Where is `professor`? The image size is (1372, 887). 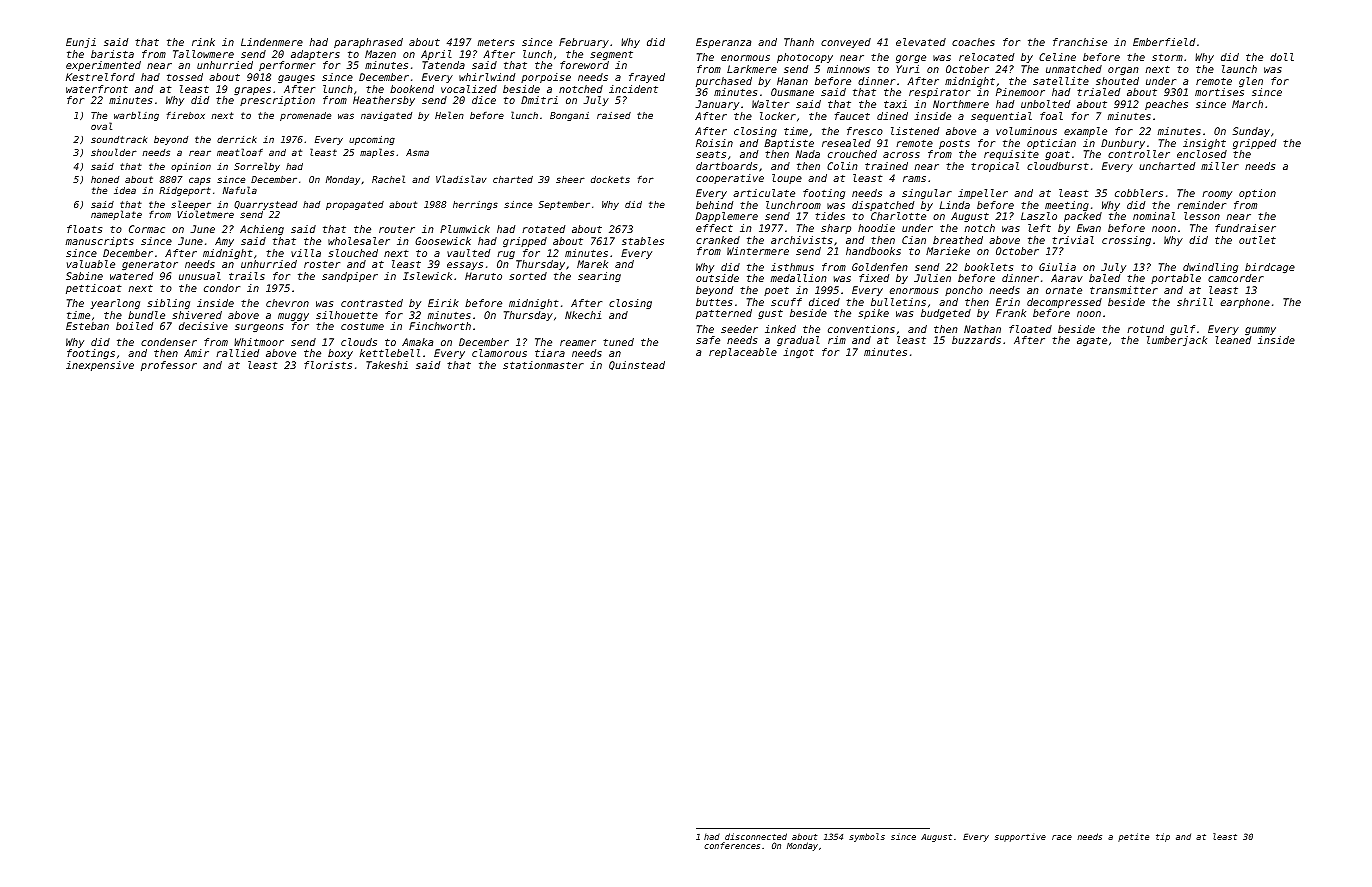
professor is located at coordinates (169, 366).
